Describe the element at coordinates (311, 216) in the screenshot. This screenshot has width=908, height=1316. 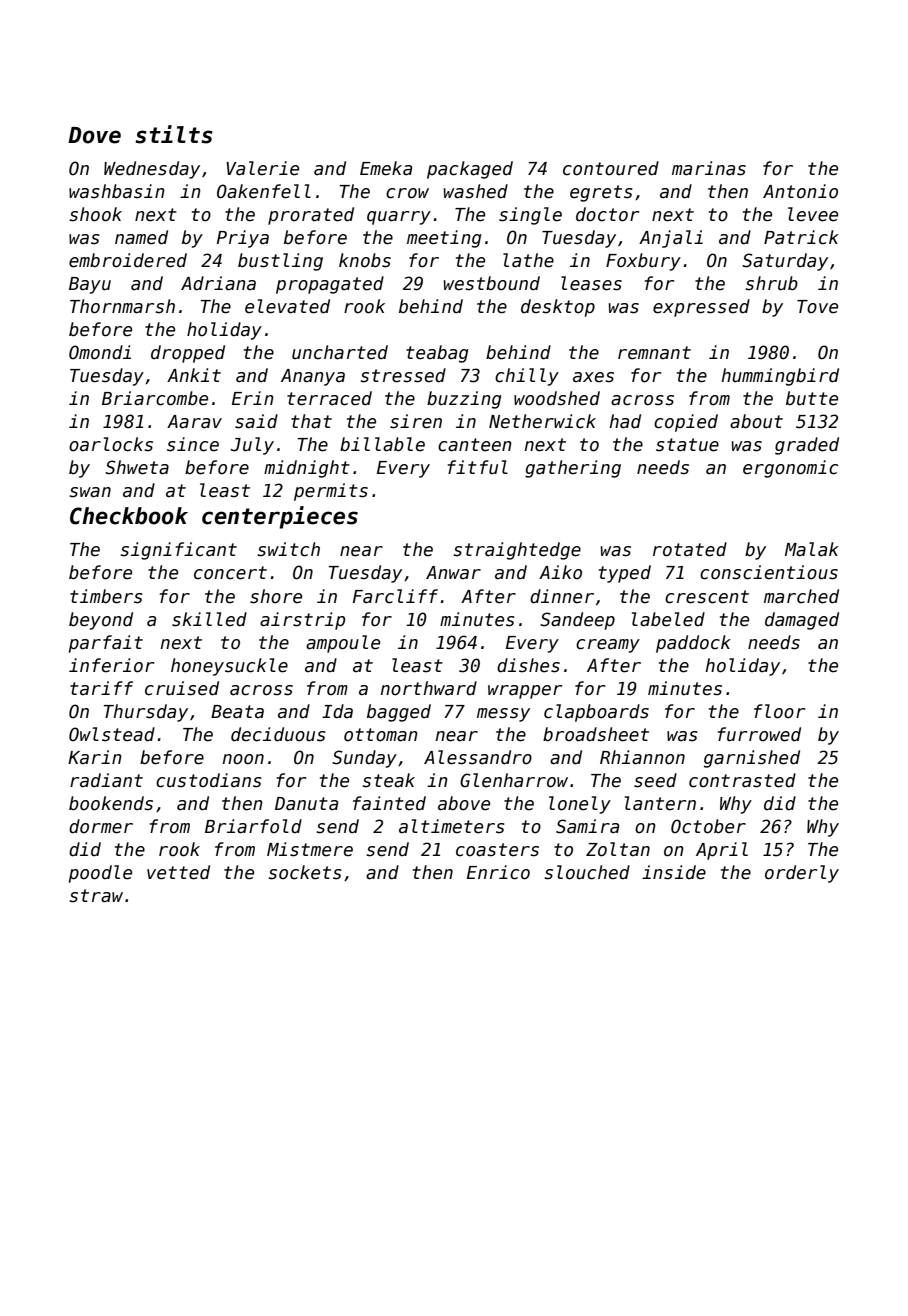
I see `prorated` at that location.
